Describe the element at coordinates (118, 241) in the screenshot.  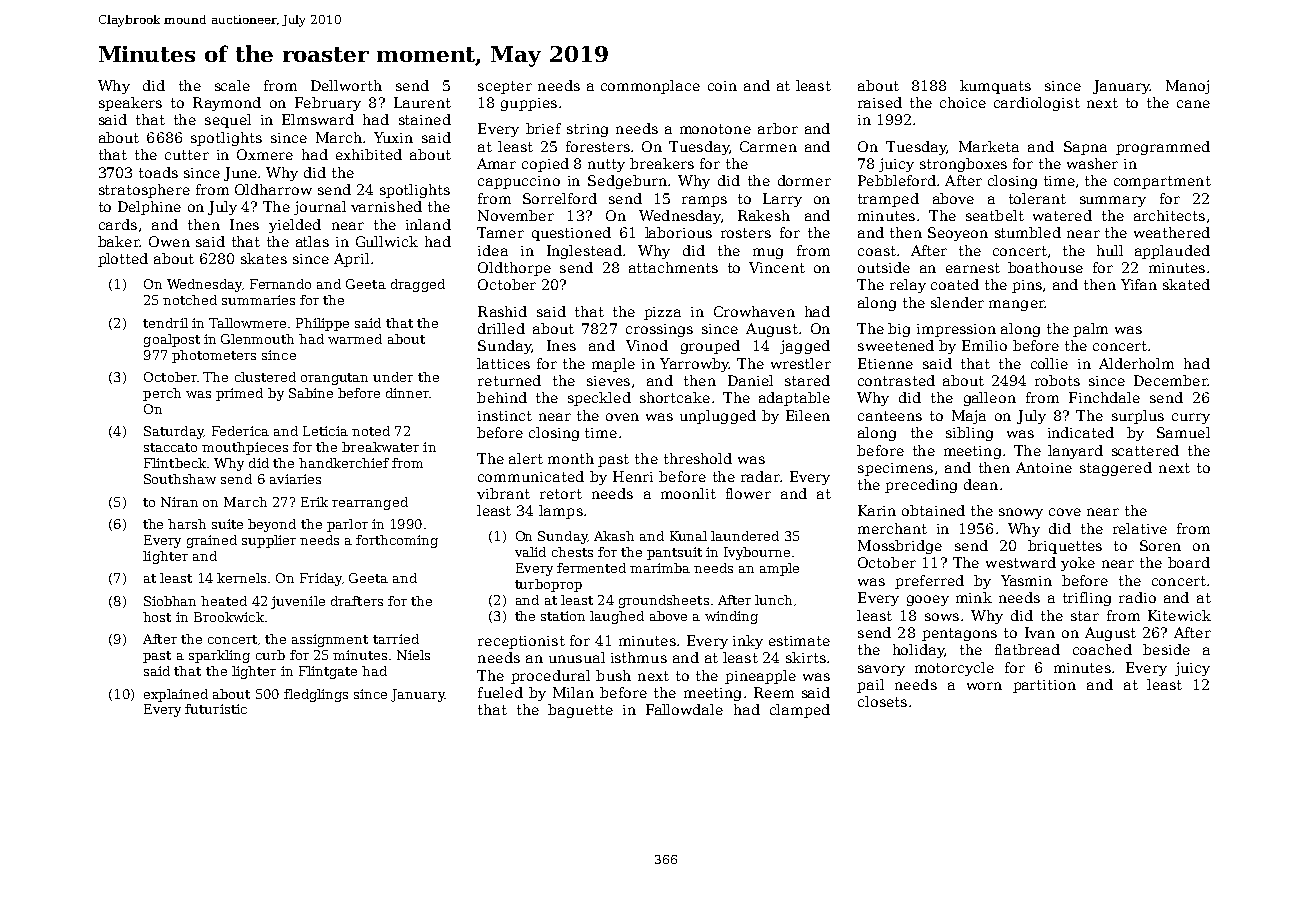
I see `baker` at that location.
